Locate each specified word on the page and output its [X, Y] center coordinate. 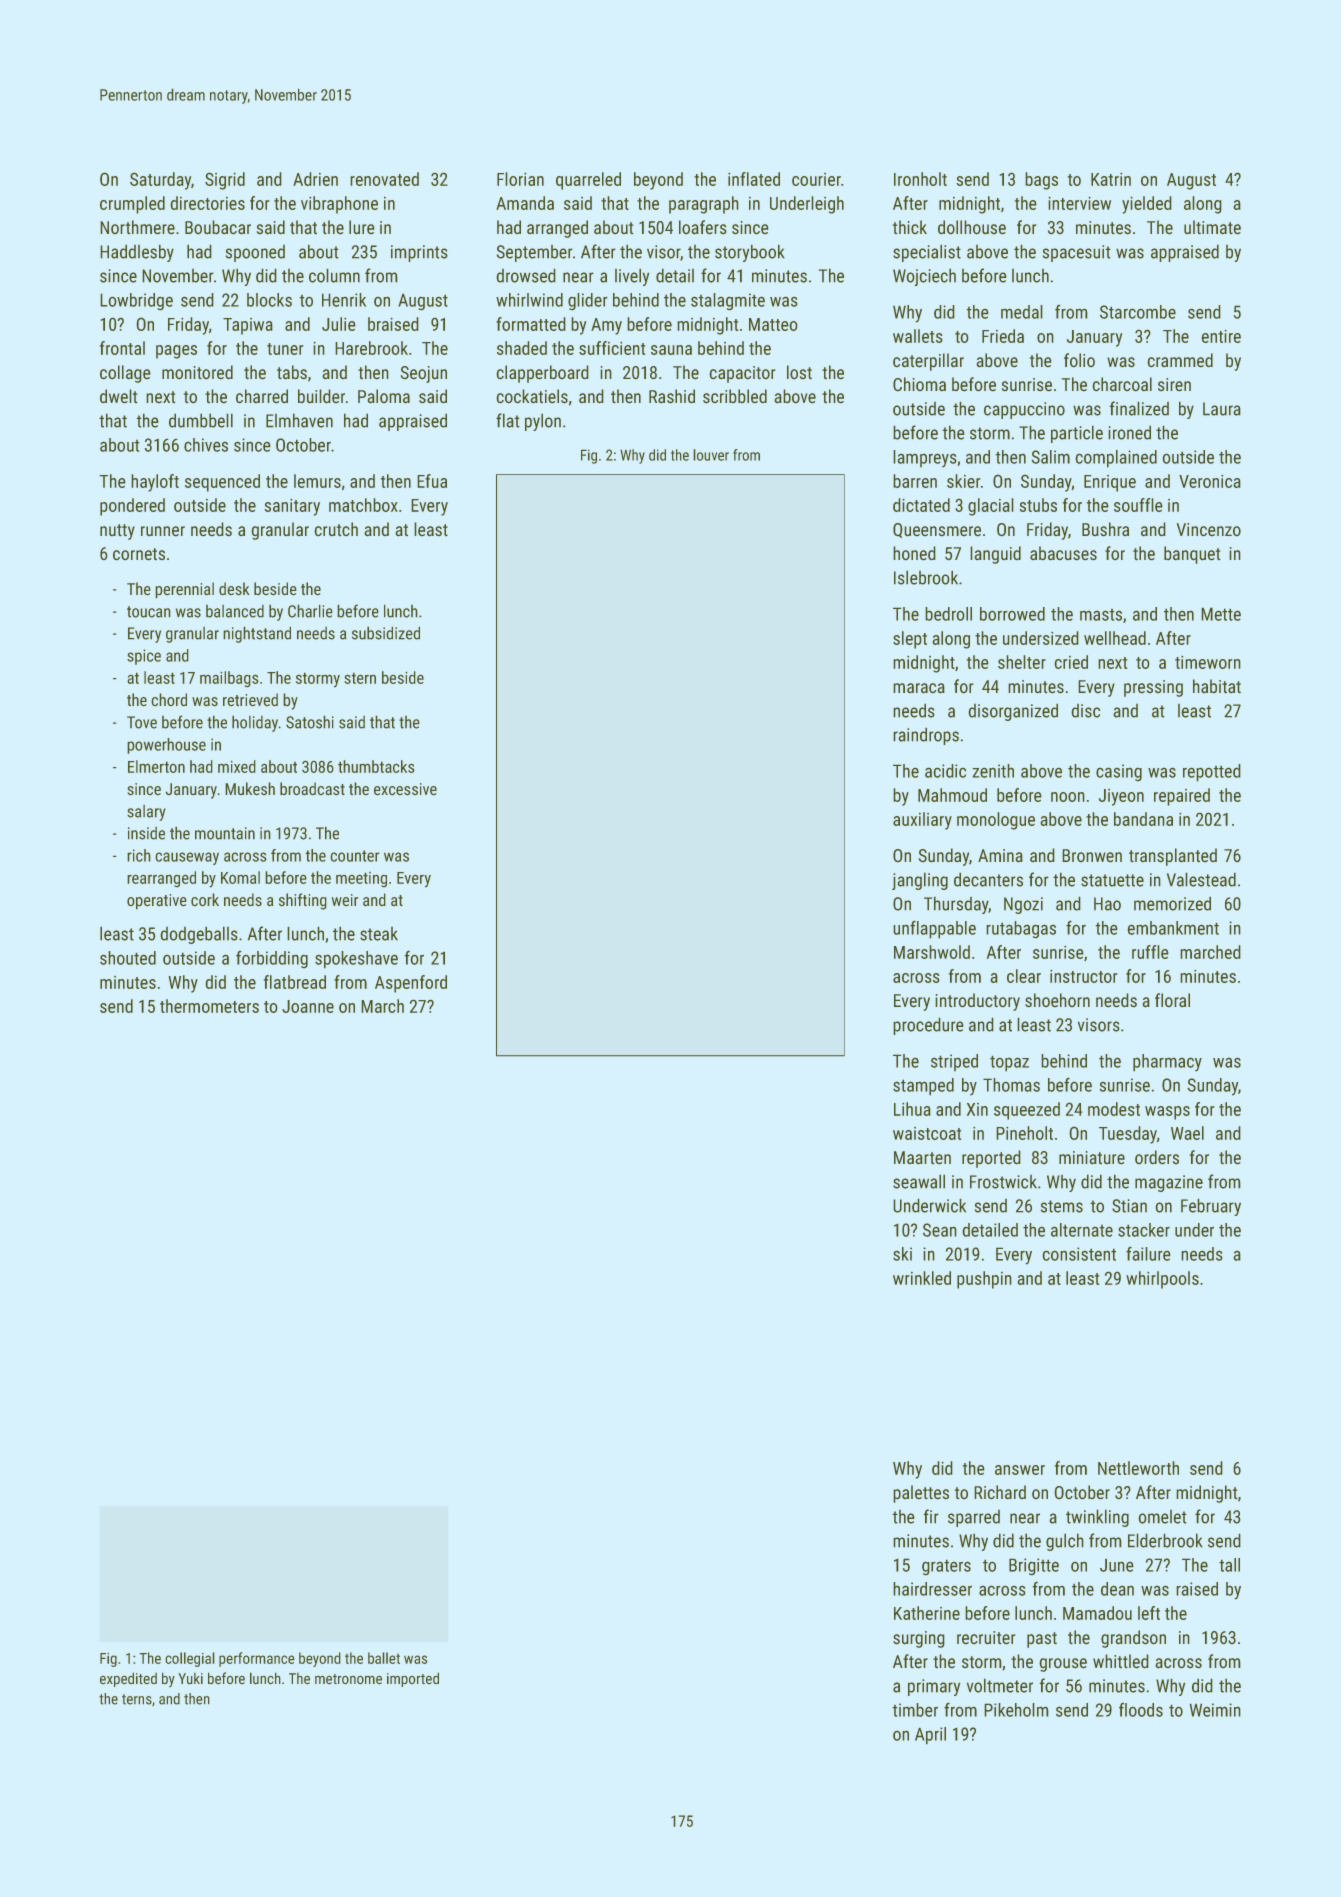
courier [816, 179]
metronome [348, 1679]
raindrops [926, 736]
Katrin [1111, 179]
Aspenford [411, 984]
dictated [921, 505]
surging [918, 1639]
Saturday [160, 181]
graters [946, 1567]
